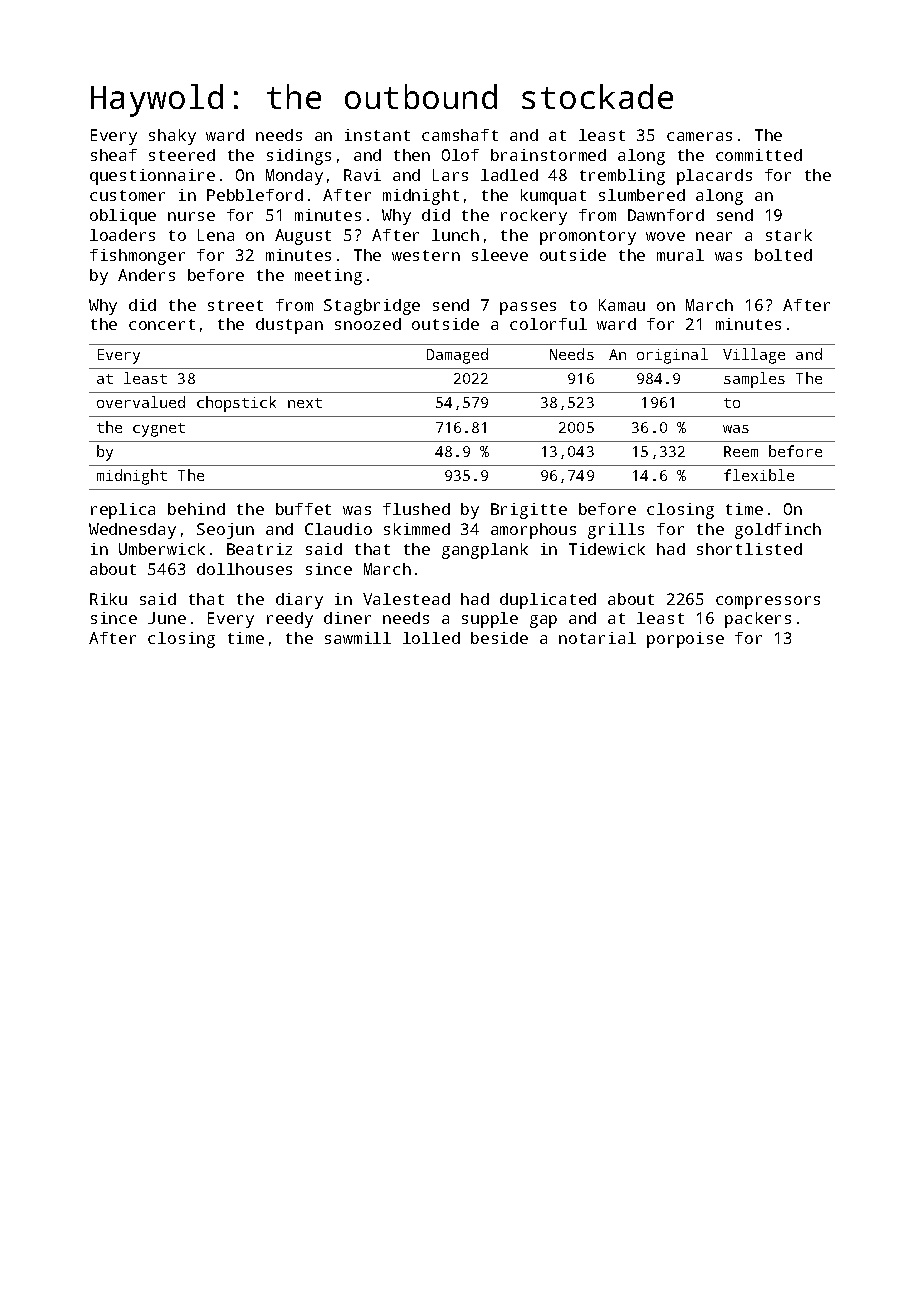  I want to click on porpoise, so click(685, 640).
